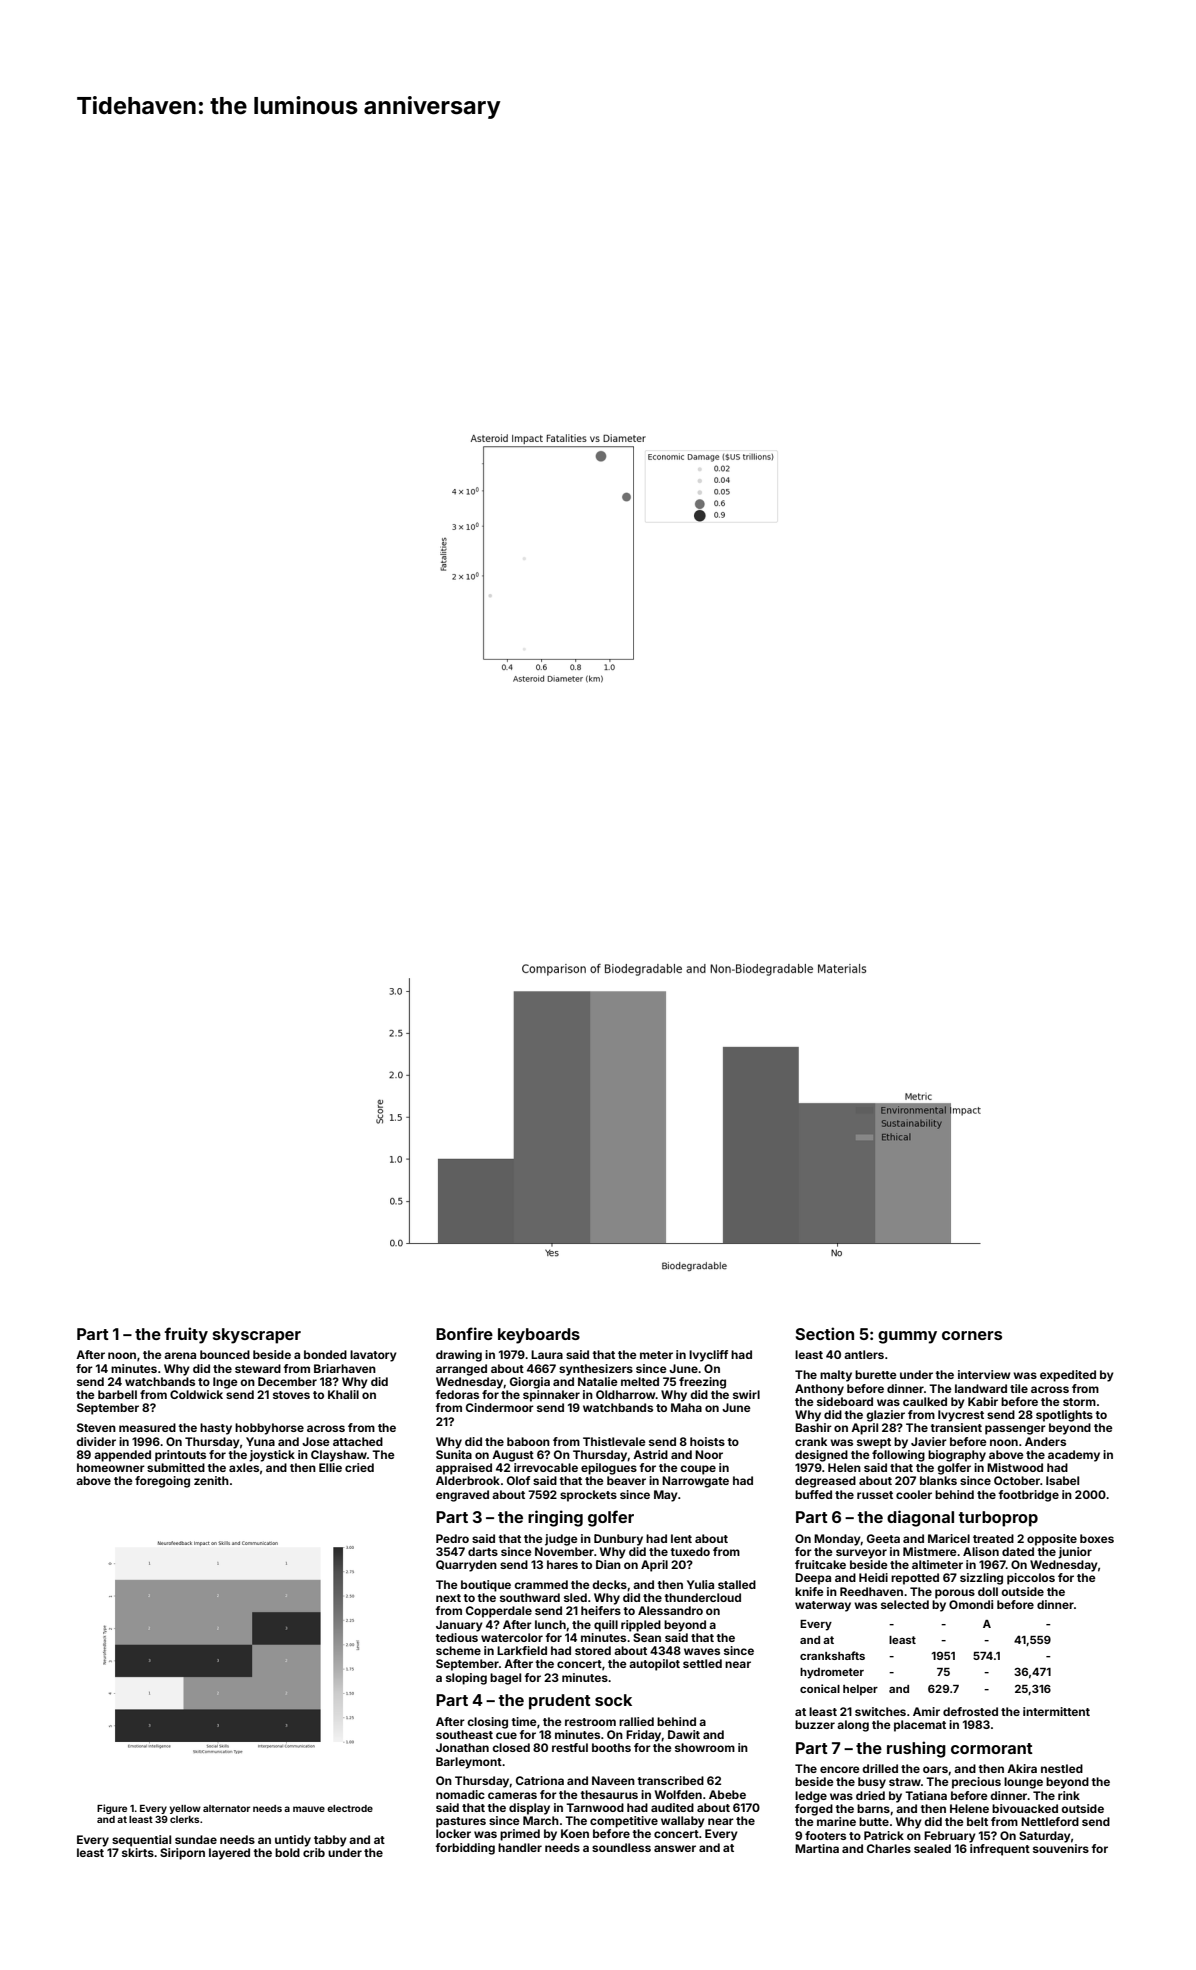 This page has width=1196, height=1970. I want to click on Bonfire, so click(464, 1333).
